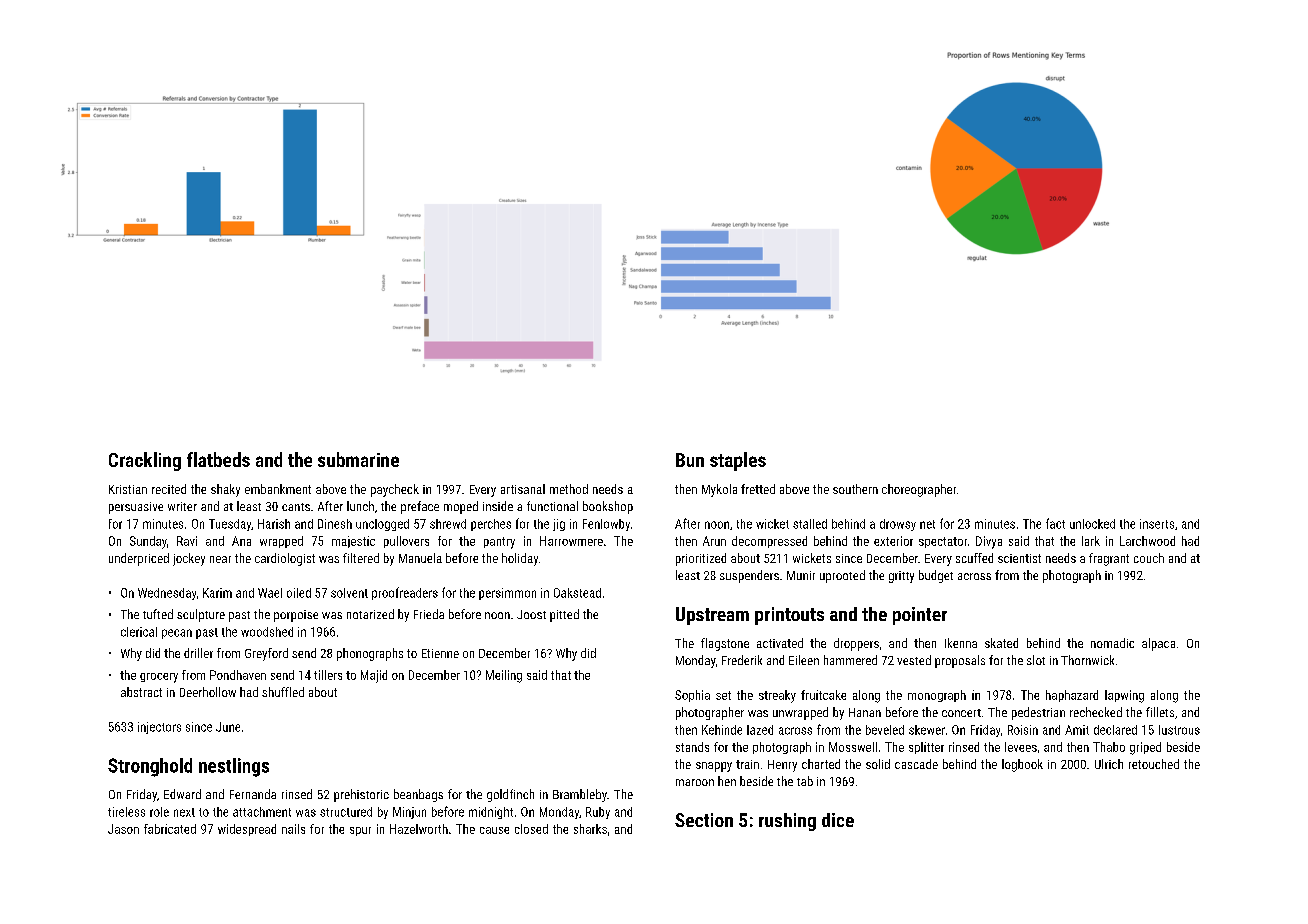  I want to click on flatbeds, so click(218, 459).
